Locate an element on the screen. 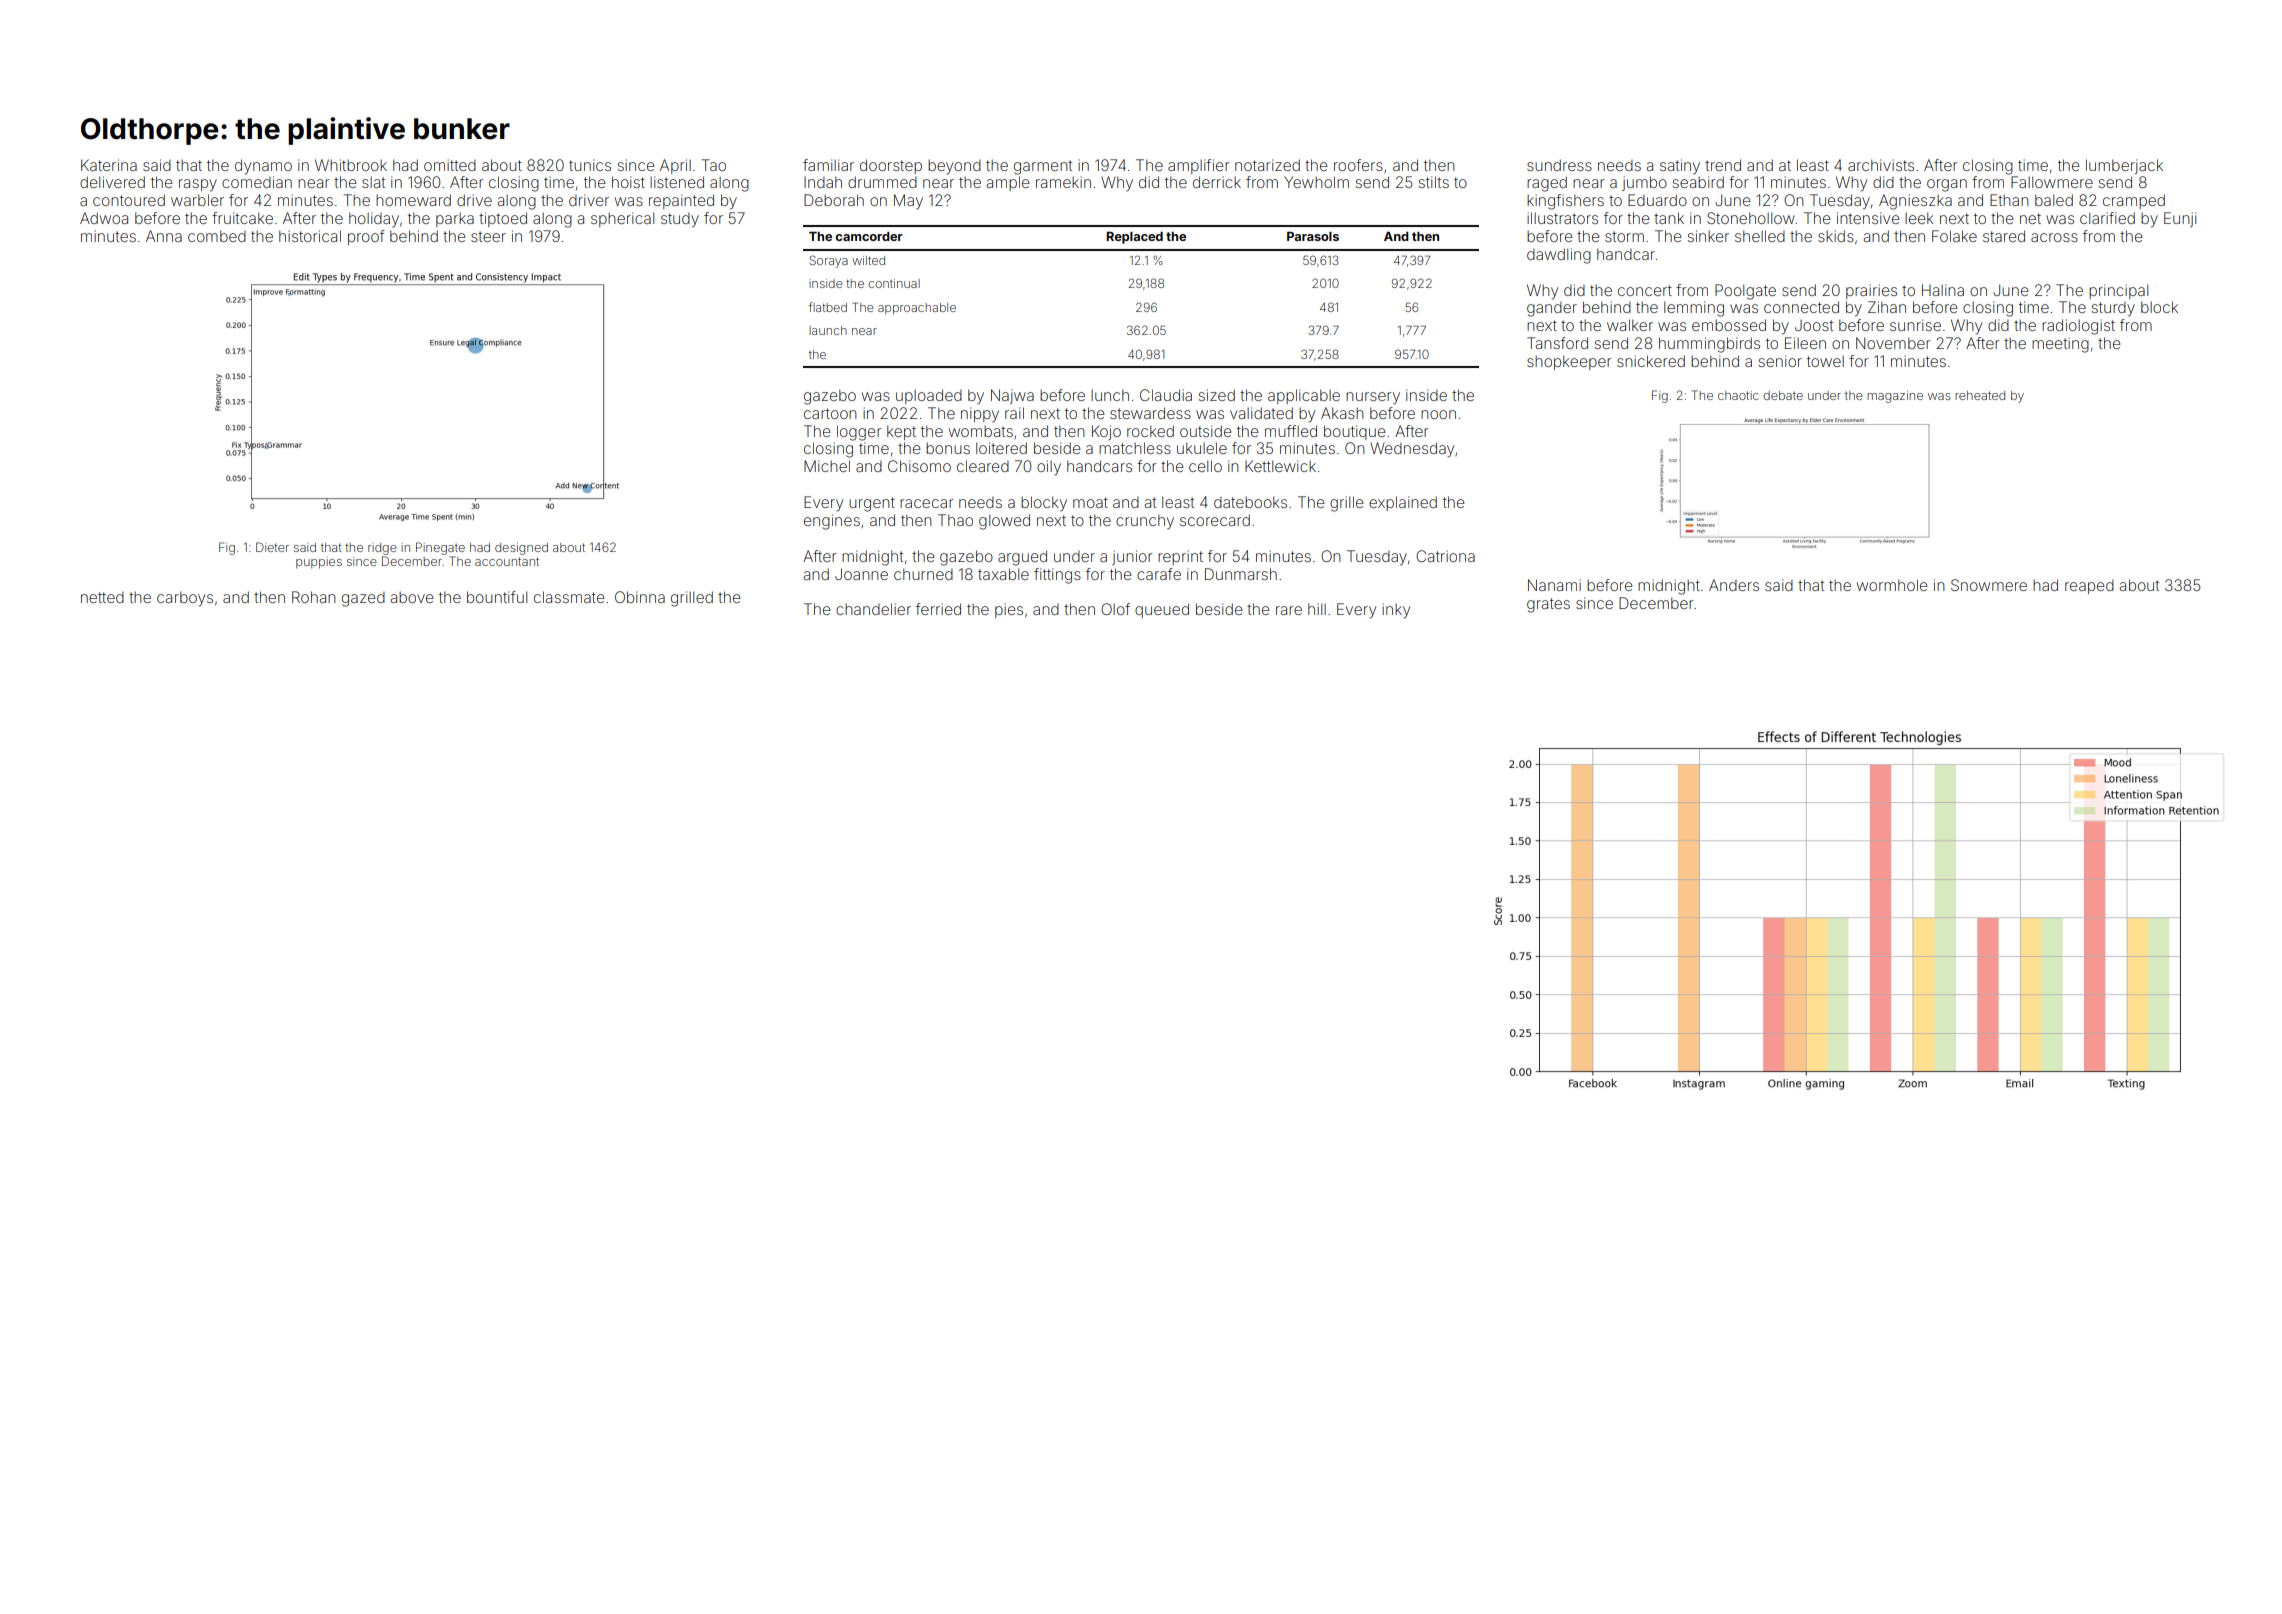 Image resolution: width=2282 pixels, height=1614 pixels. launch is located at coordinates (828, 330).
